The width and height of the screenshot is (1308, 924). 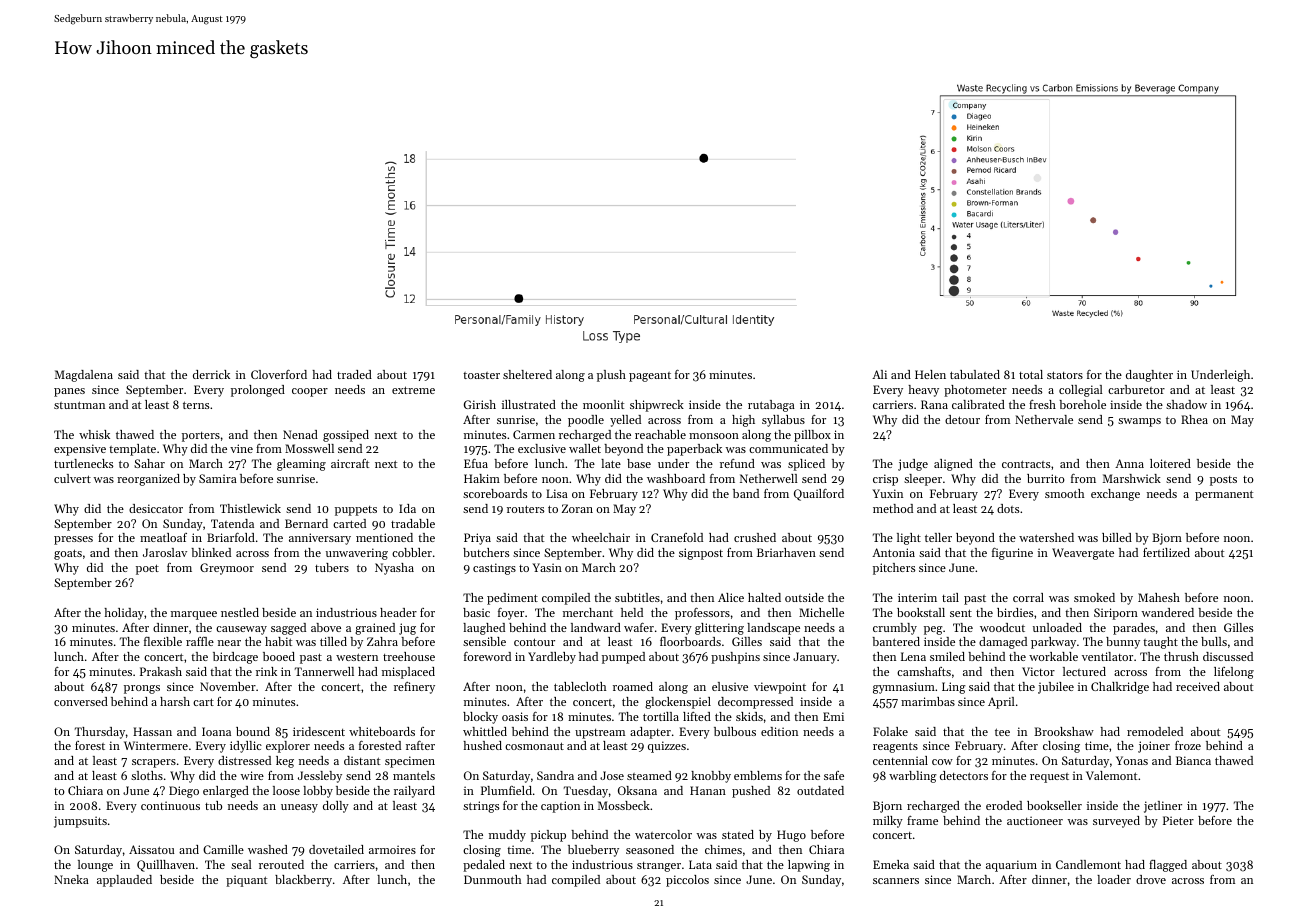 What do you see at coordinates (68, 554) in the screenshot?
I see `goats` at bounding box center [68, 554].
